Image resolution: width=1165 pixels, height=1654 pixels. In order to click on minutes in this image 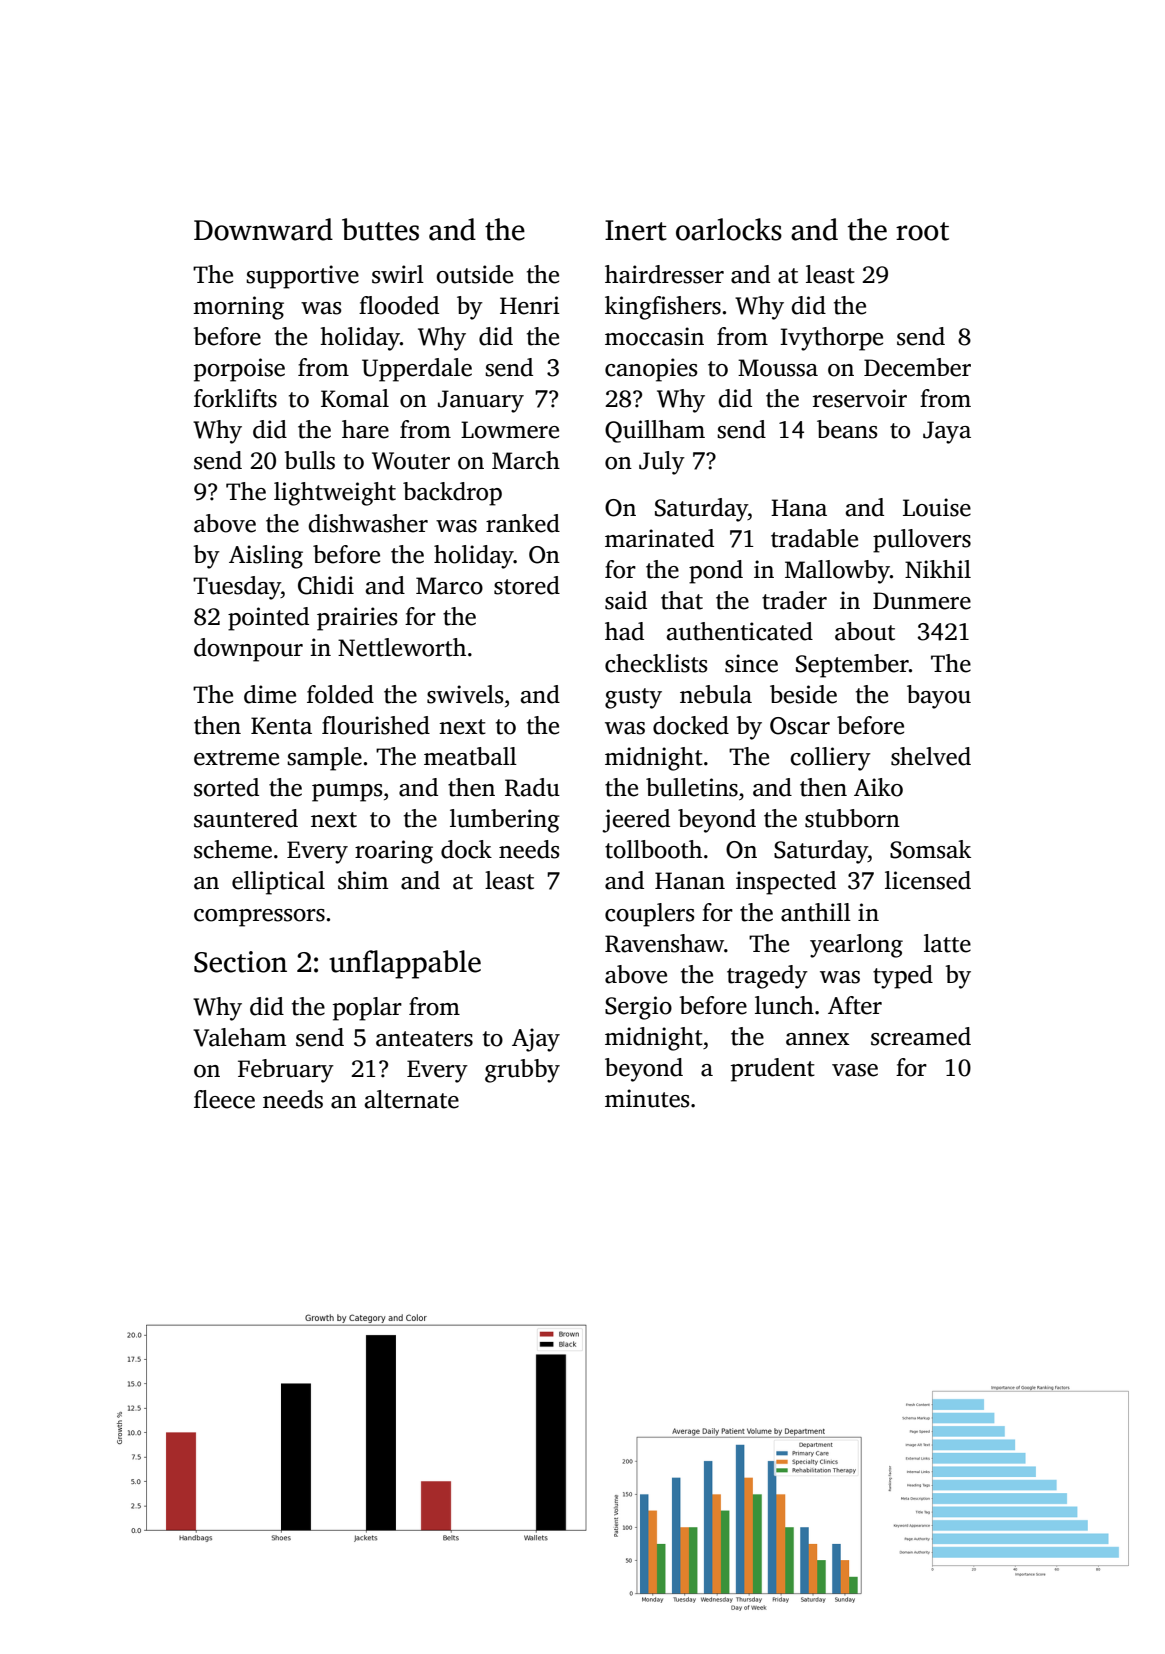, I will do `click(647, 1098)`.
